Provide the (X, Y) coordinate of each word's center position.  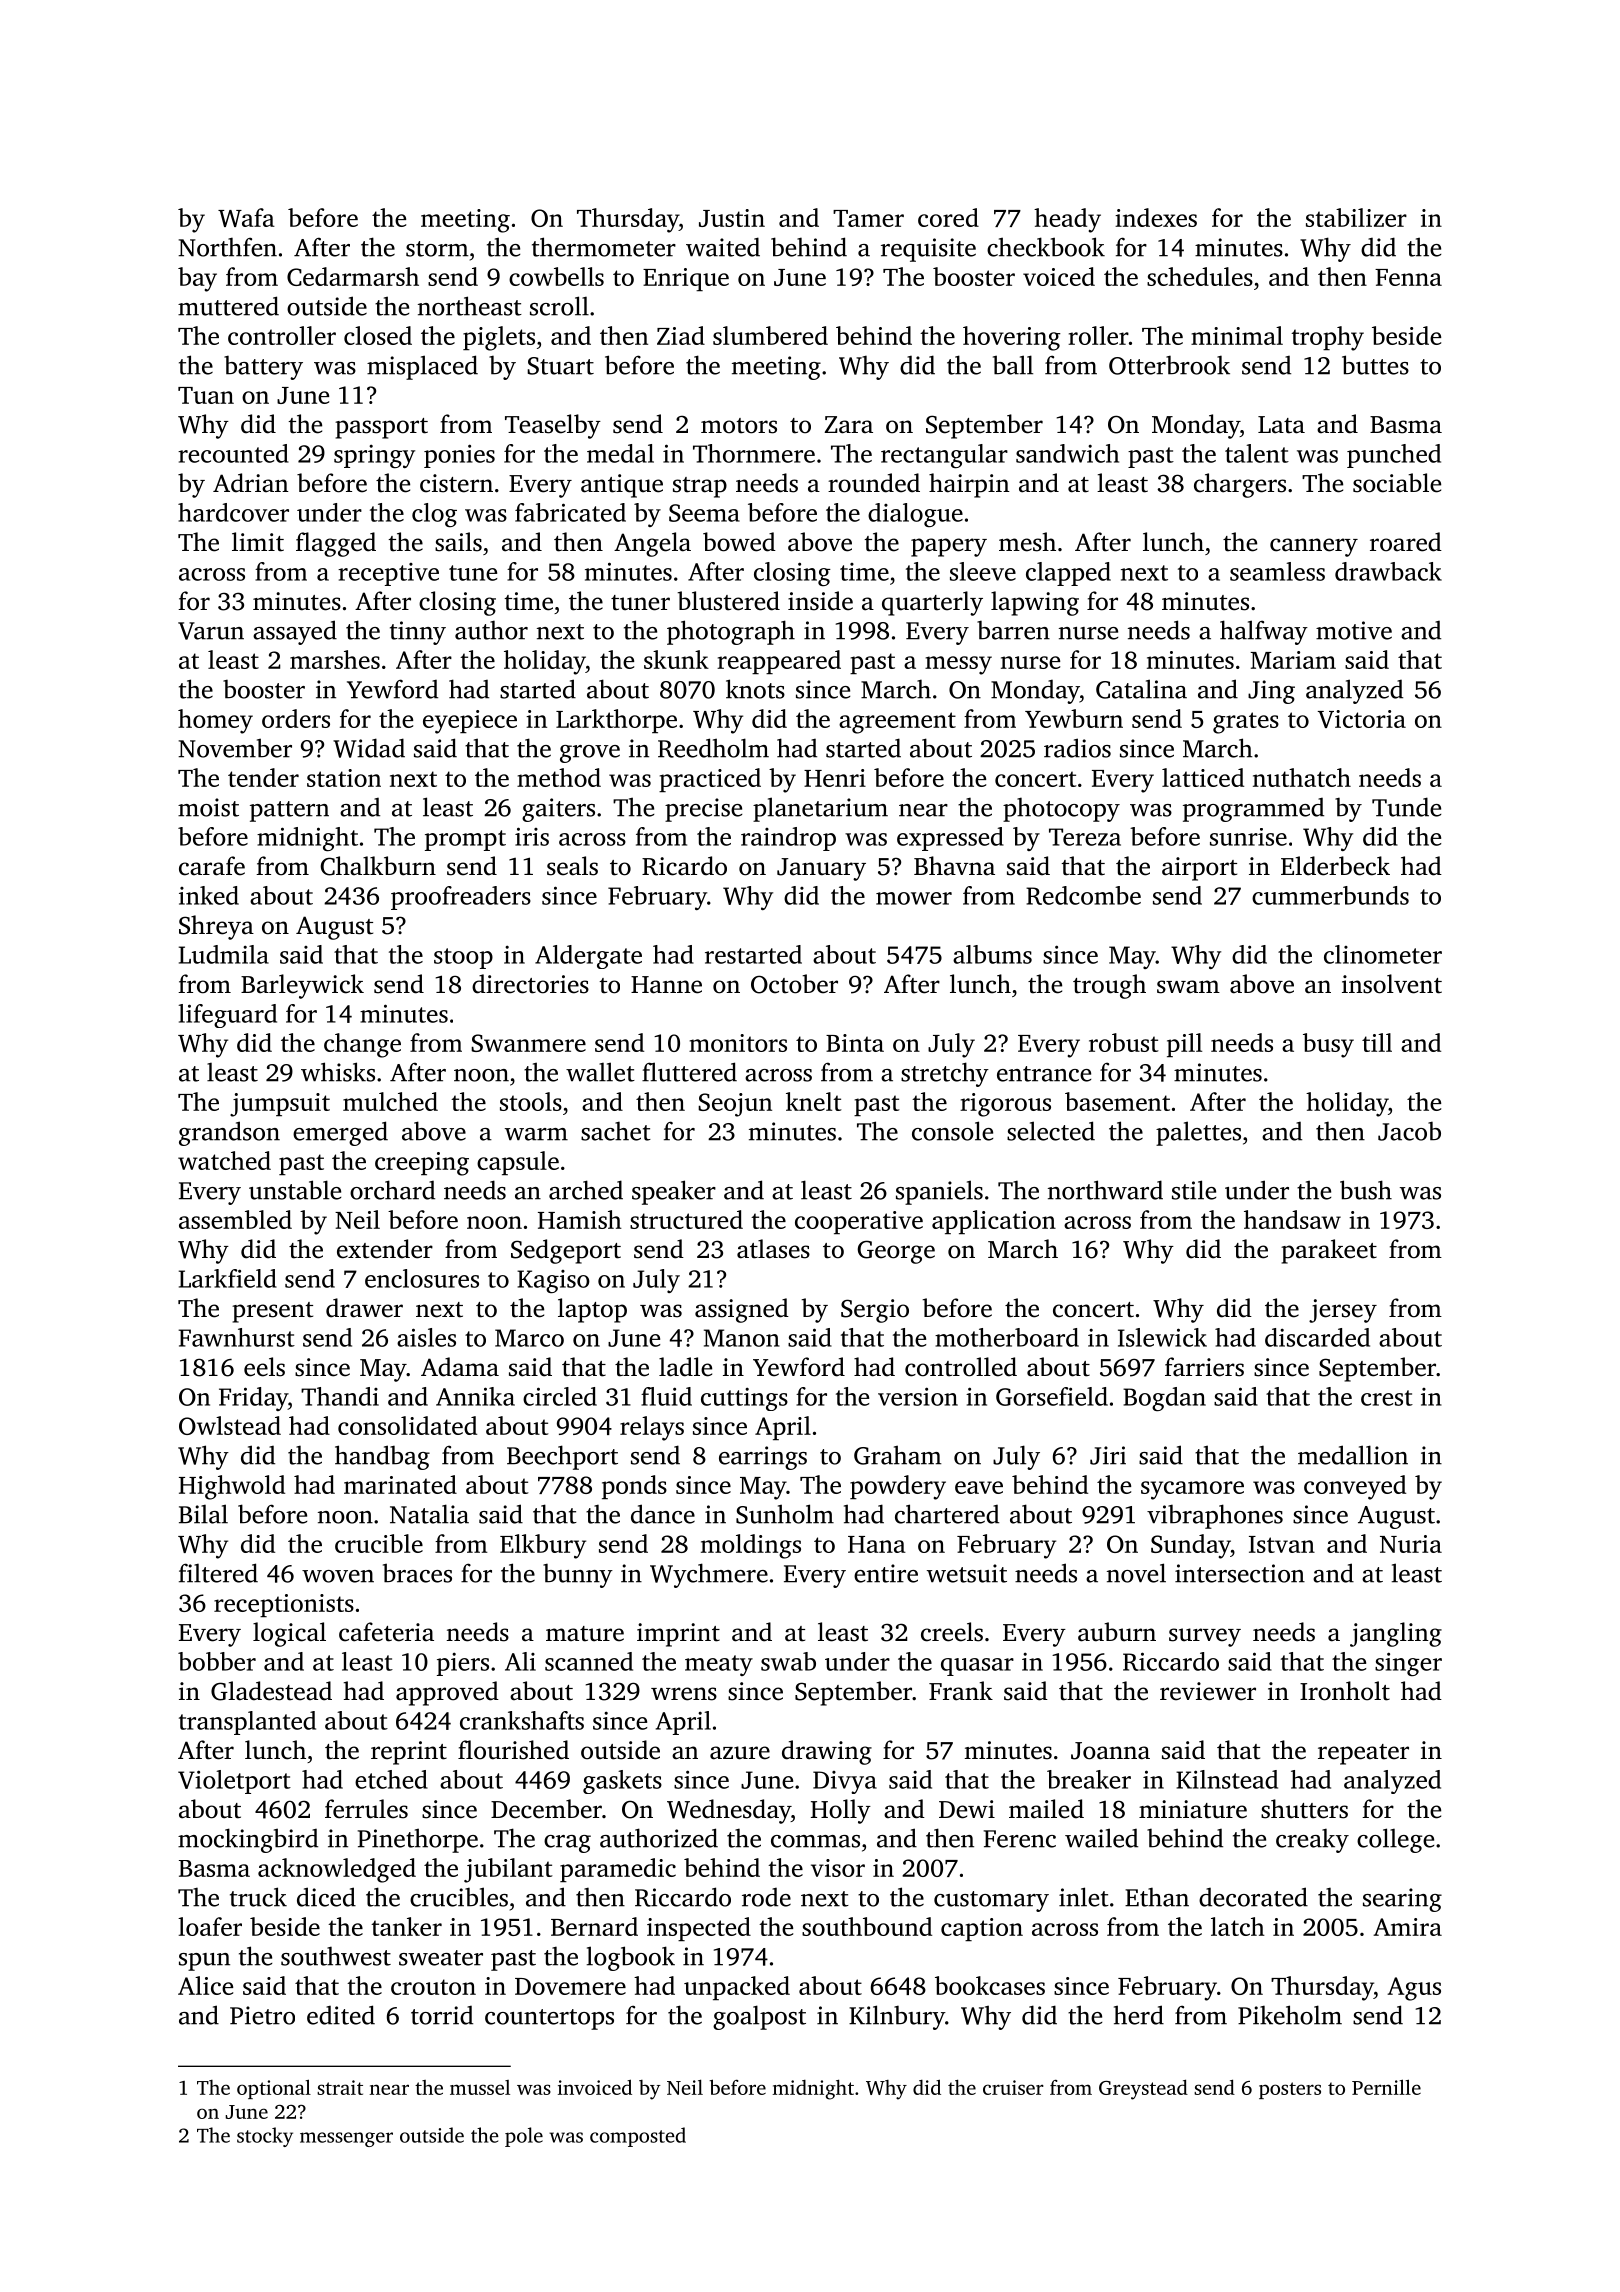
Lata (1281, 425)
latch (1238, 1926)
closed (378, 335)
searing (1402, 1900)
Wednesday (729, 1811)
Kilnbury (897, 2017)
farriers (1204, 1367)
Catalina (1141, 689)
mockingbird (248, 1840)
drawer (364, 1308)
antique (622, 486)
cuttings (744, 1399)
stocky (265, 2137)
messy (958, 665)
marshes (335, 659)
